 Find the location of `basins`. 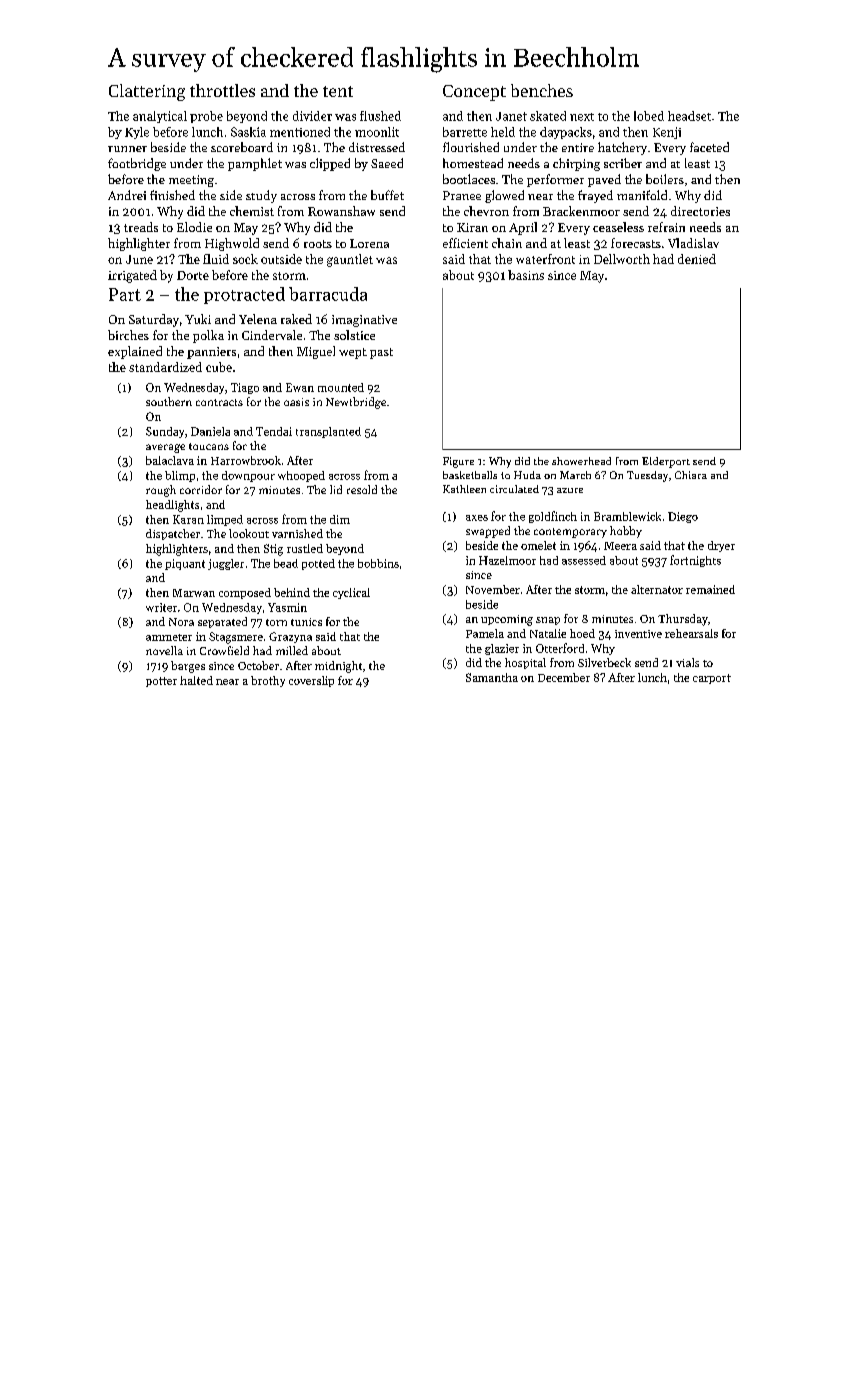

basins is located at coordinates (526, 275).
